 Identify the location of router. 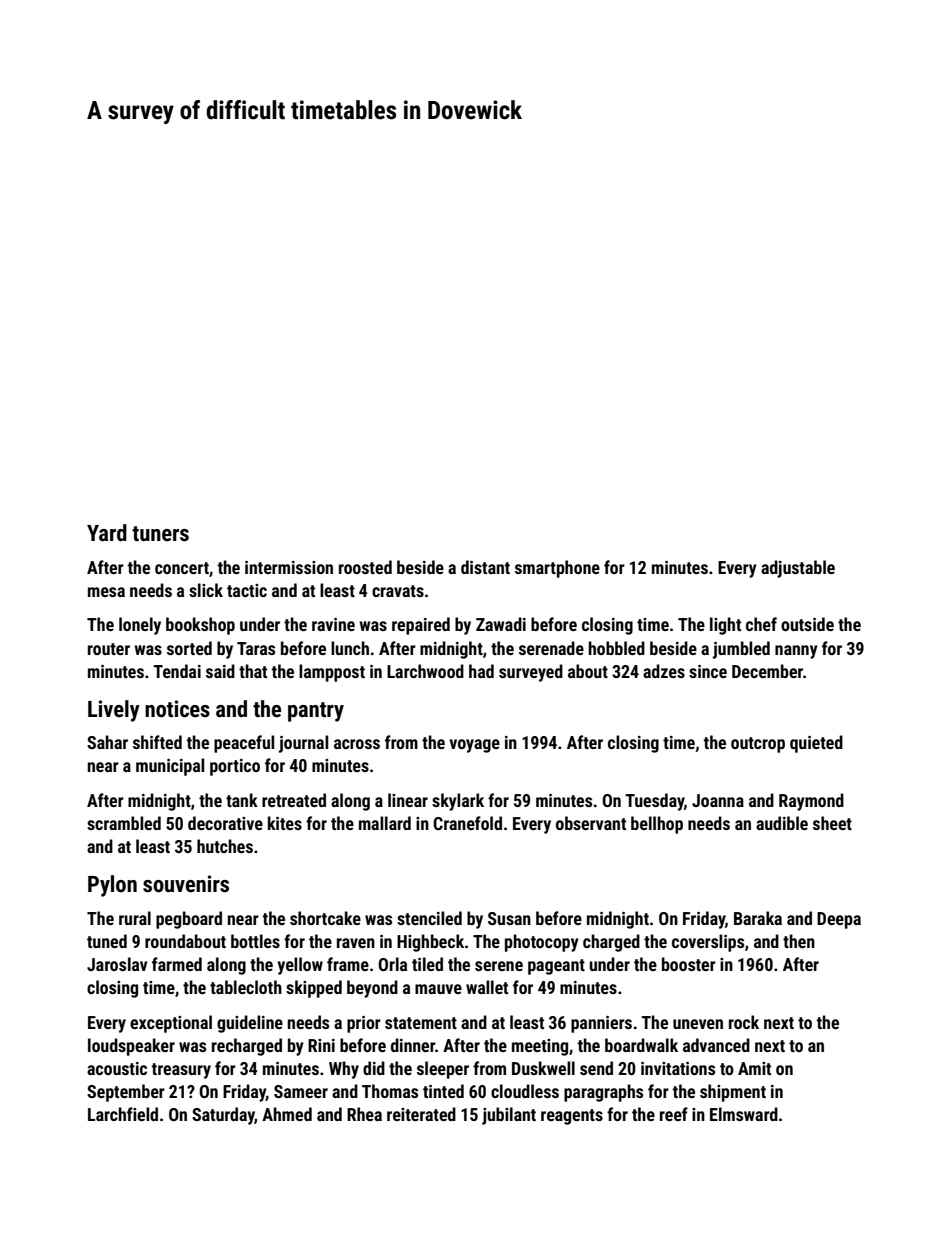
(109, 649).
